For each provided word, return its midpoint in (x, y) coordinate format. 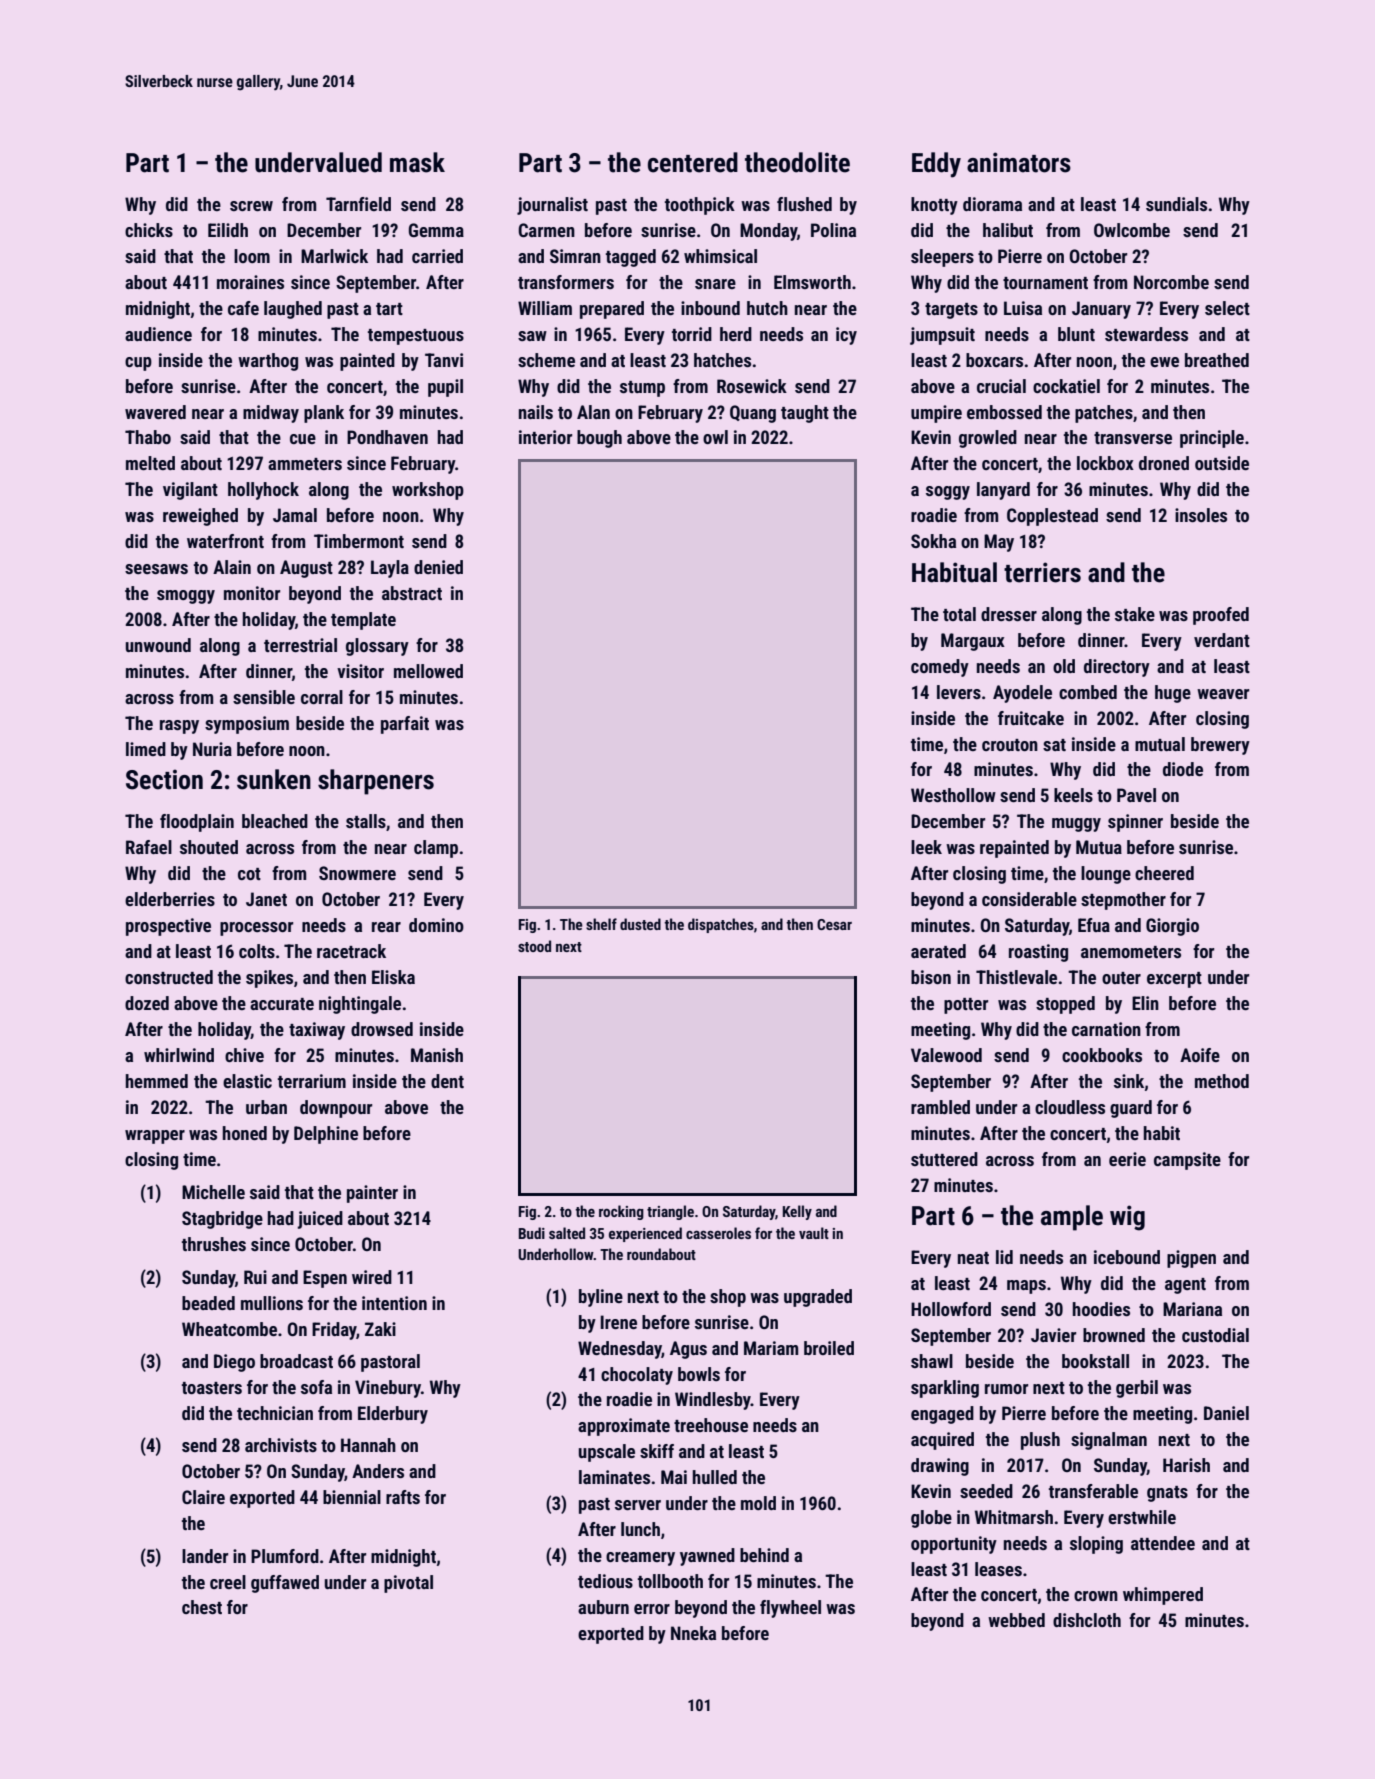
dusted (640, 924)
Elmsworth (812, 282)
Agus (688, 1350)
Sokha (933, 541)
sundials (1176, 204)
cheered (1164, 873)
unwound (158, 645)
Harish (1186, 1465)
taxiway (317, 1031)
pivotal (408, 1584)
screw (251, 206)
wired (372, 1277)
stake (1135, 614)
